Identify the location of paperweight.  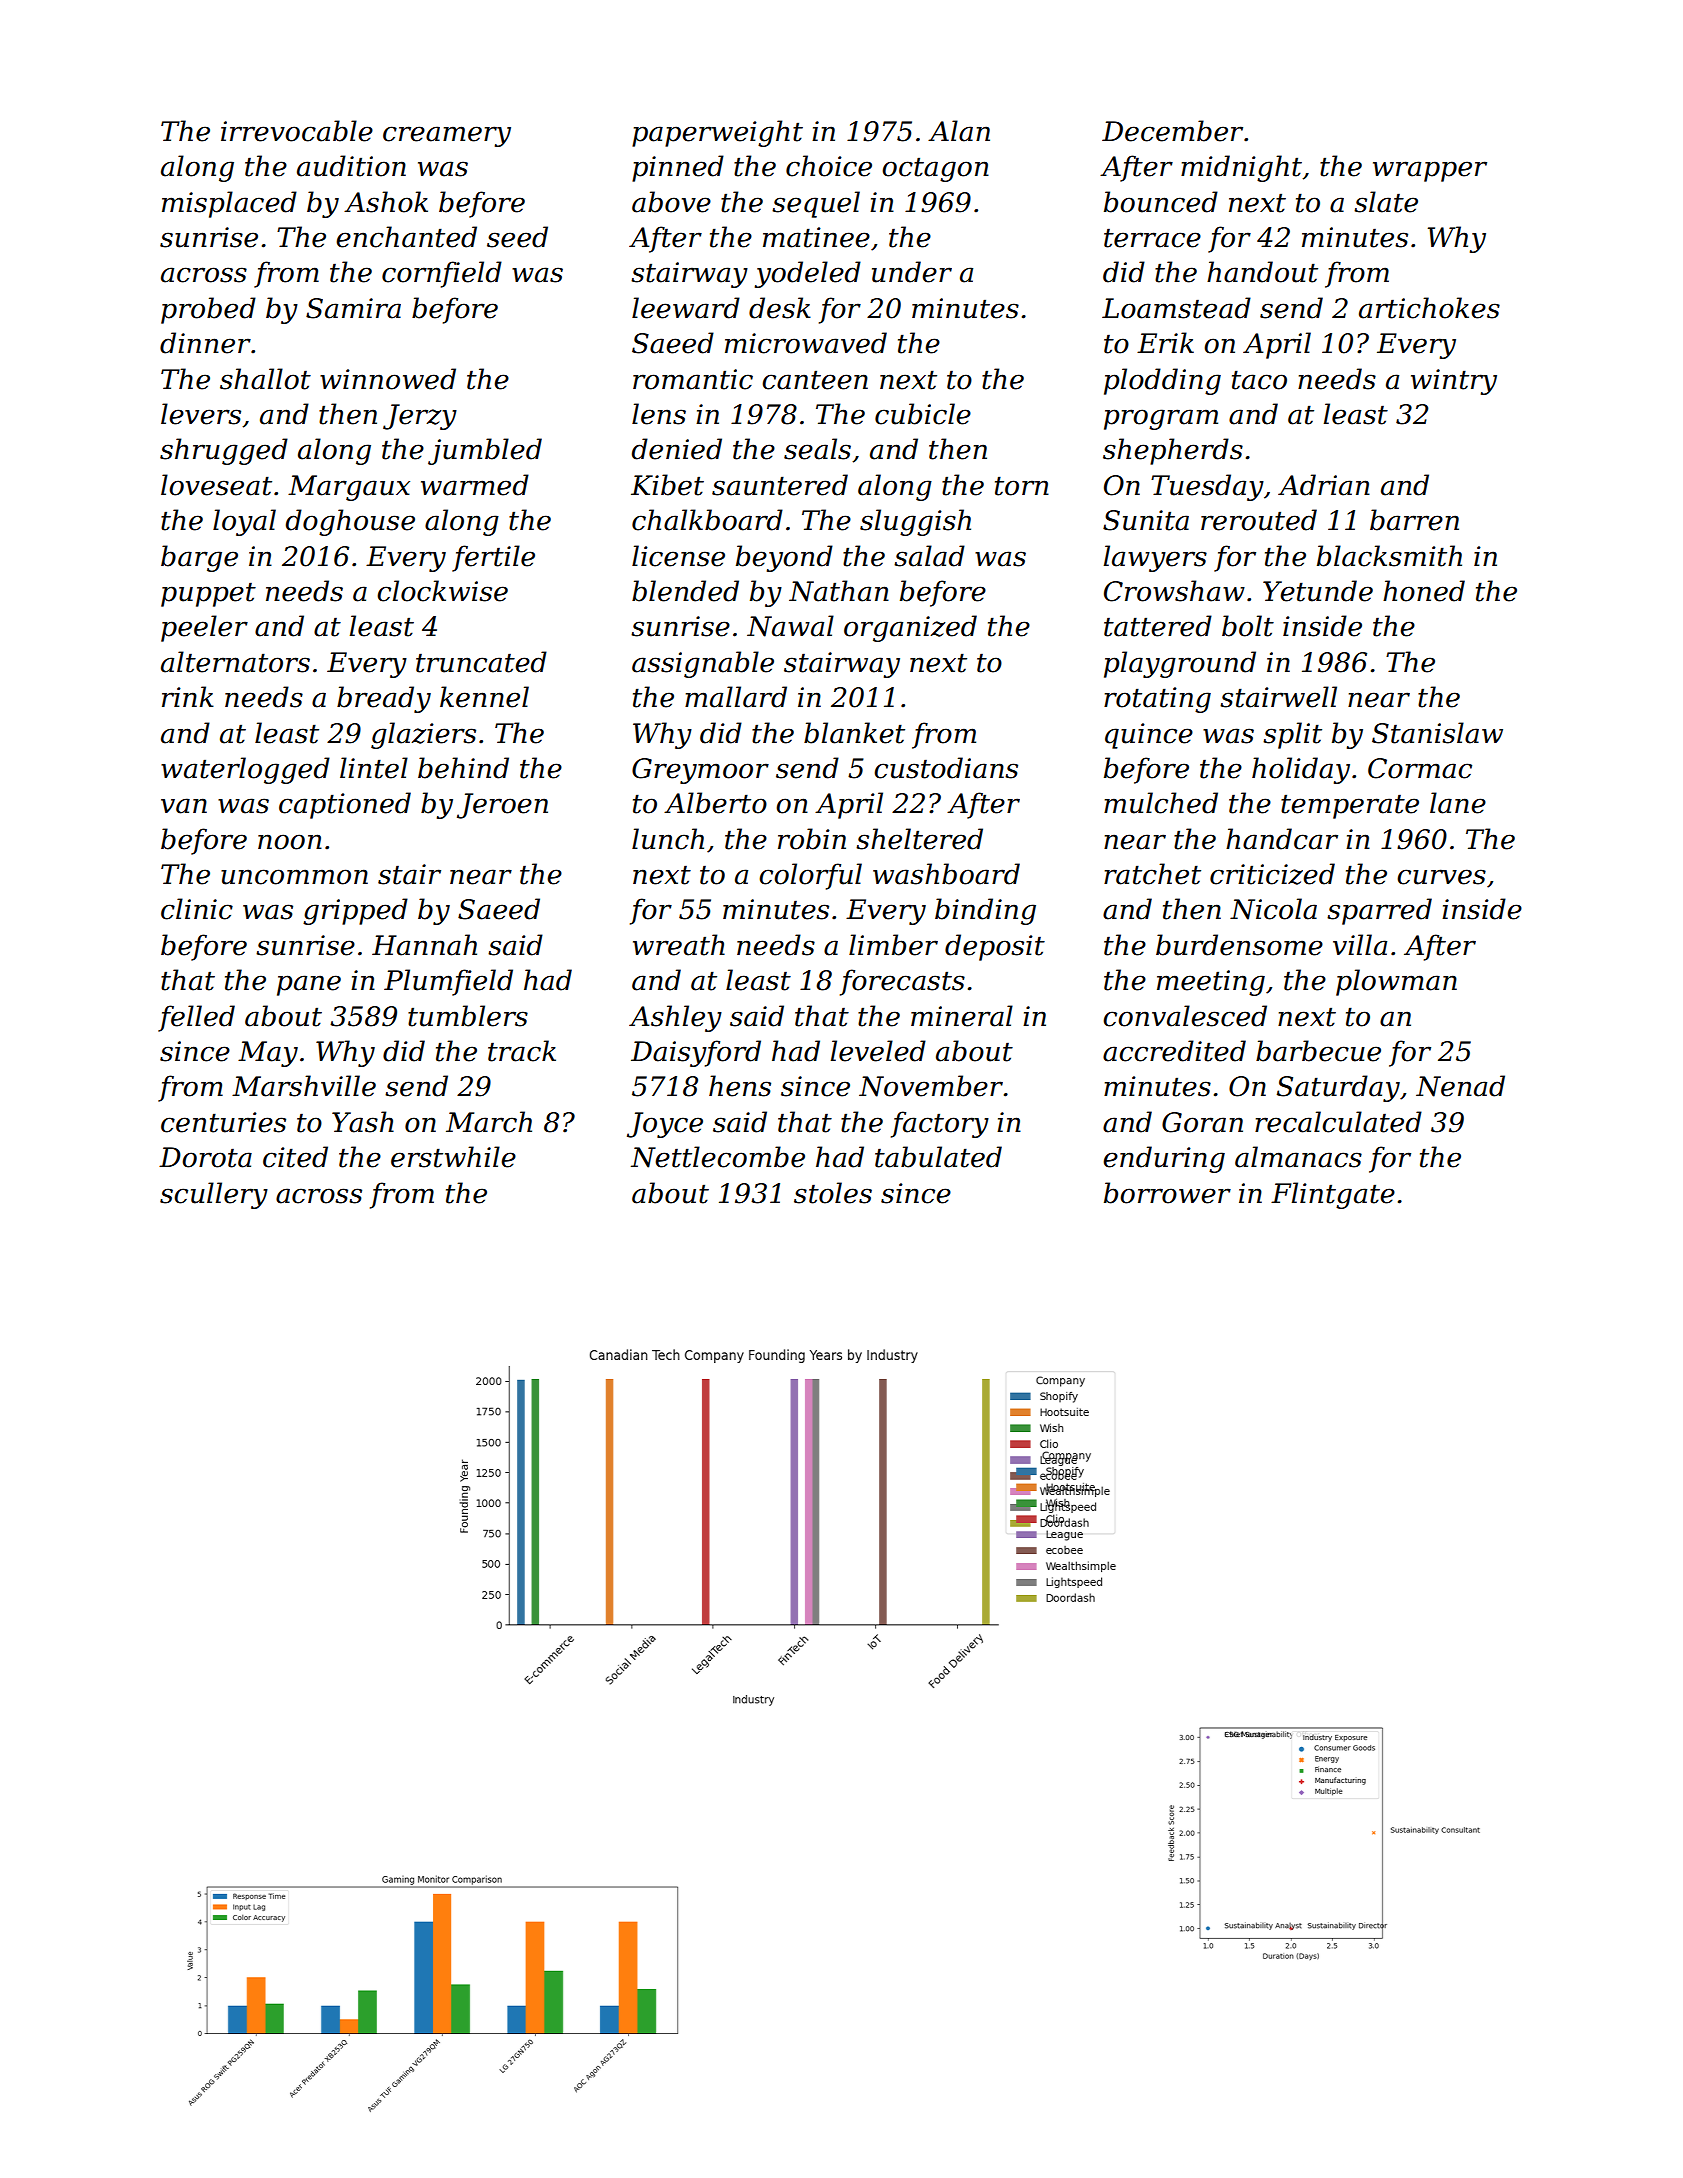
(717, 133).
